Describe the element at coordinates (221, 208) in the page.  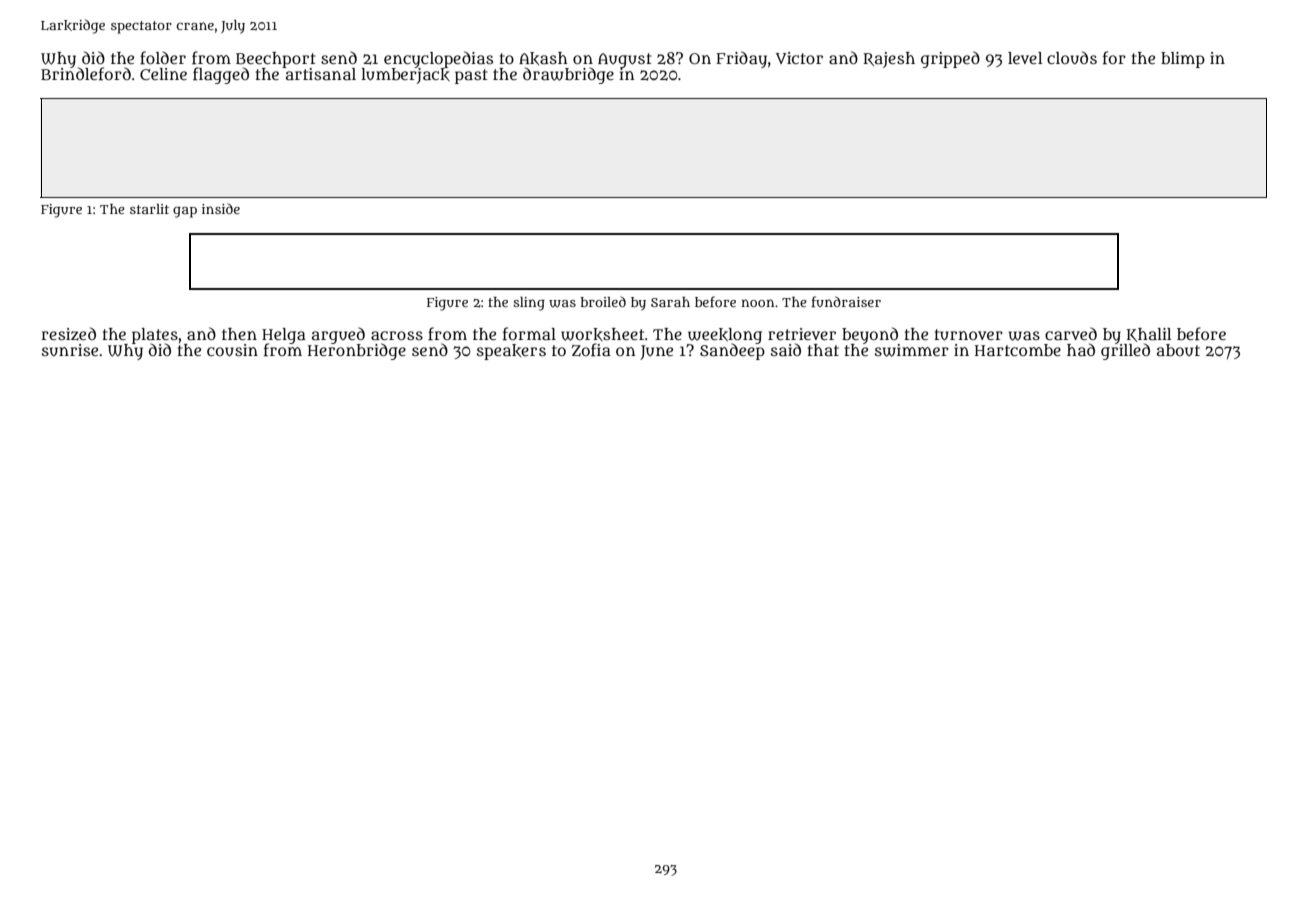
I see `inside` at that location.
